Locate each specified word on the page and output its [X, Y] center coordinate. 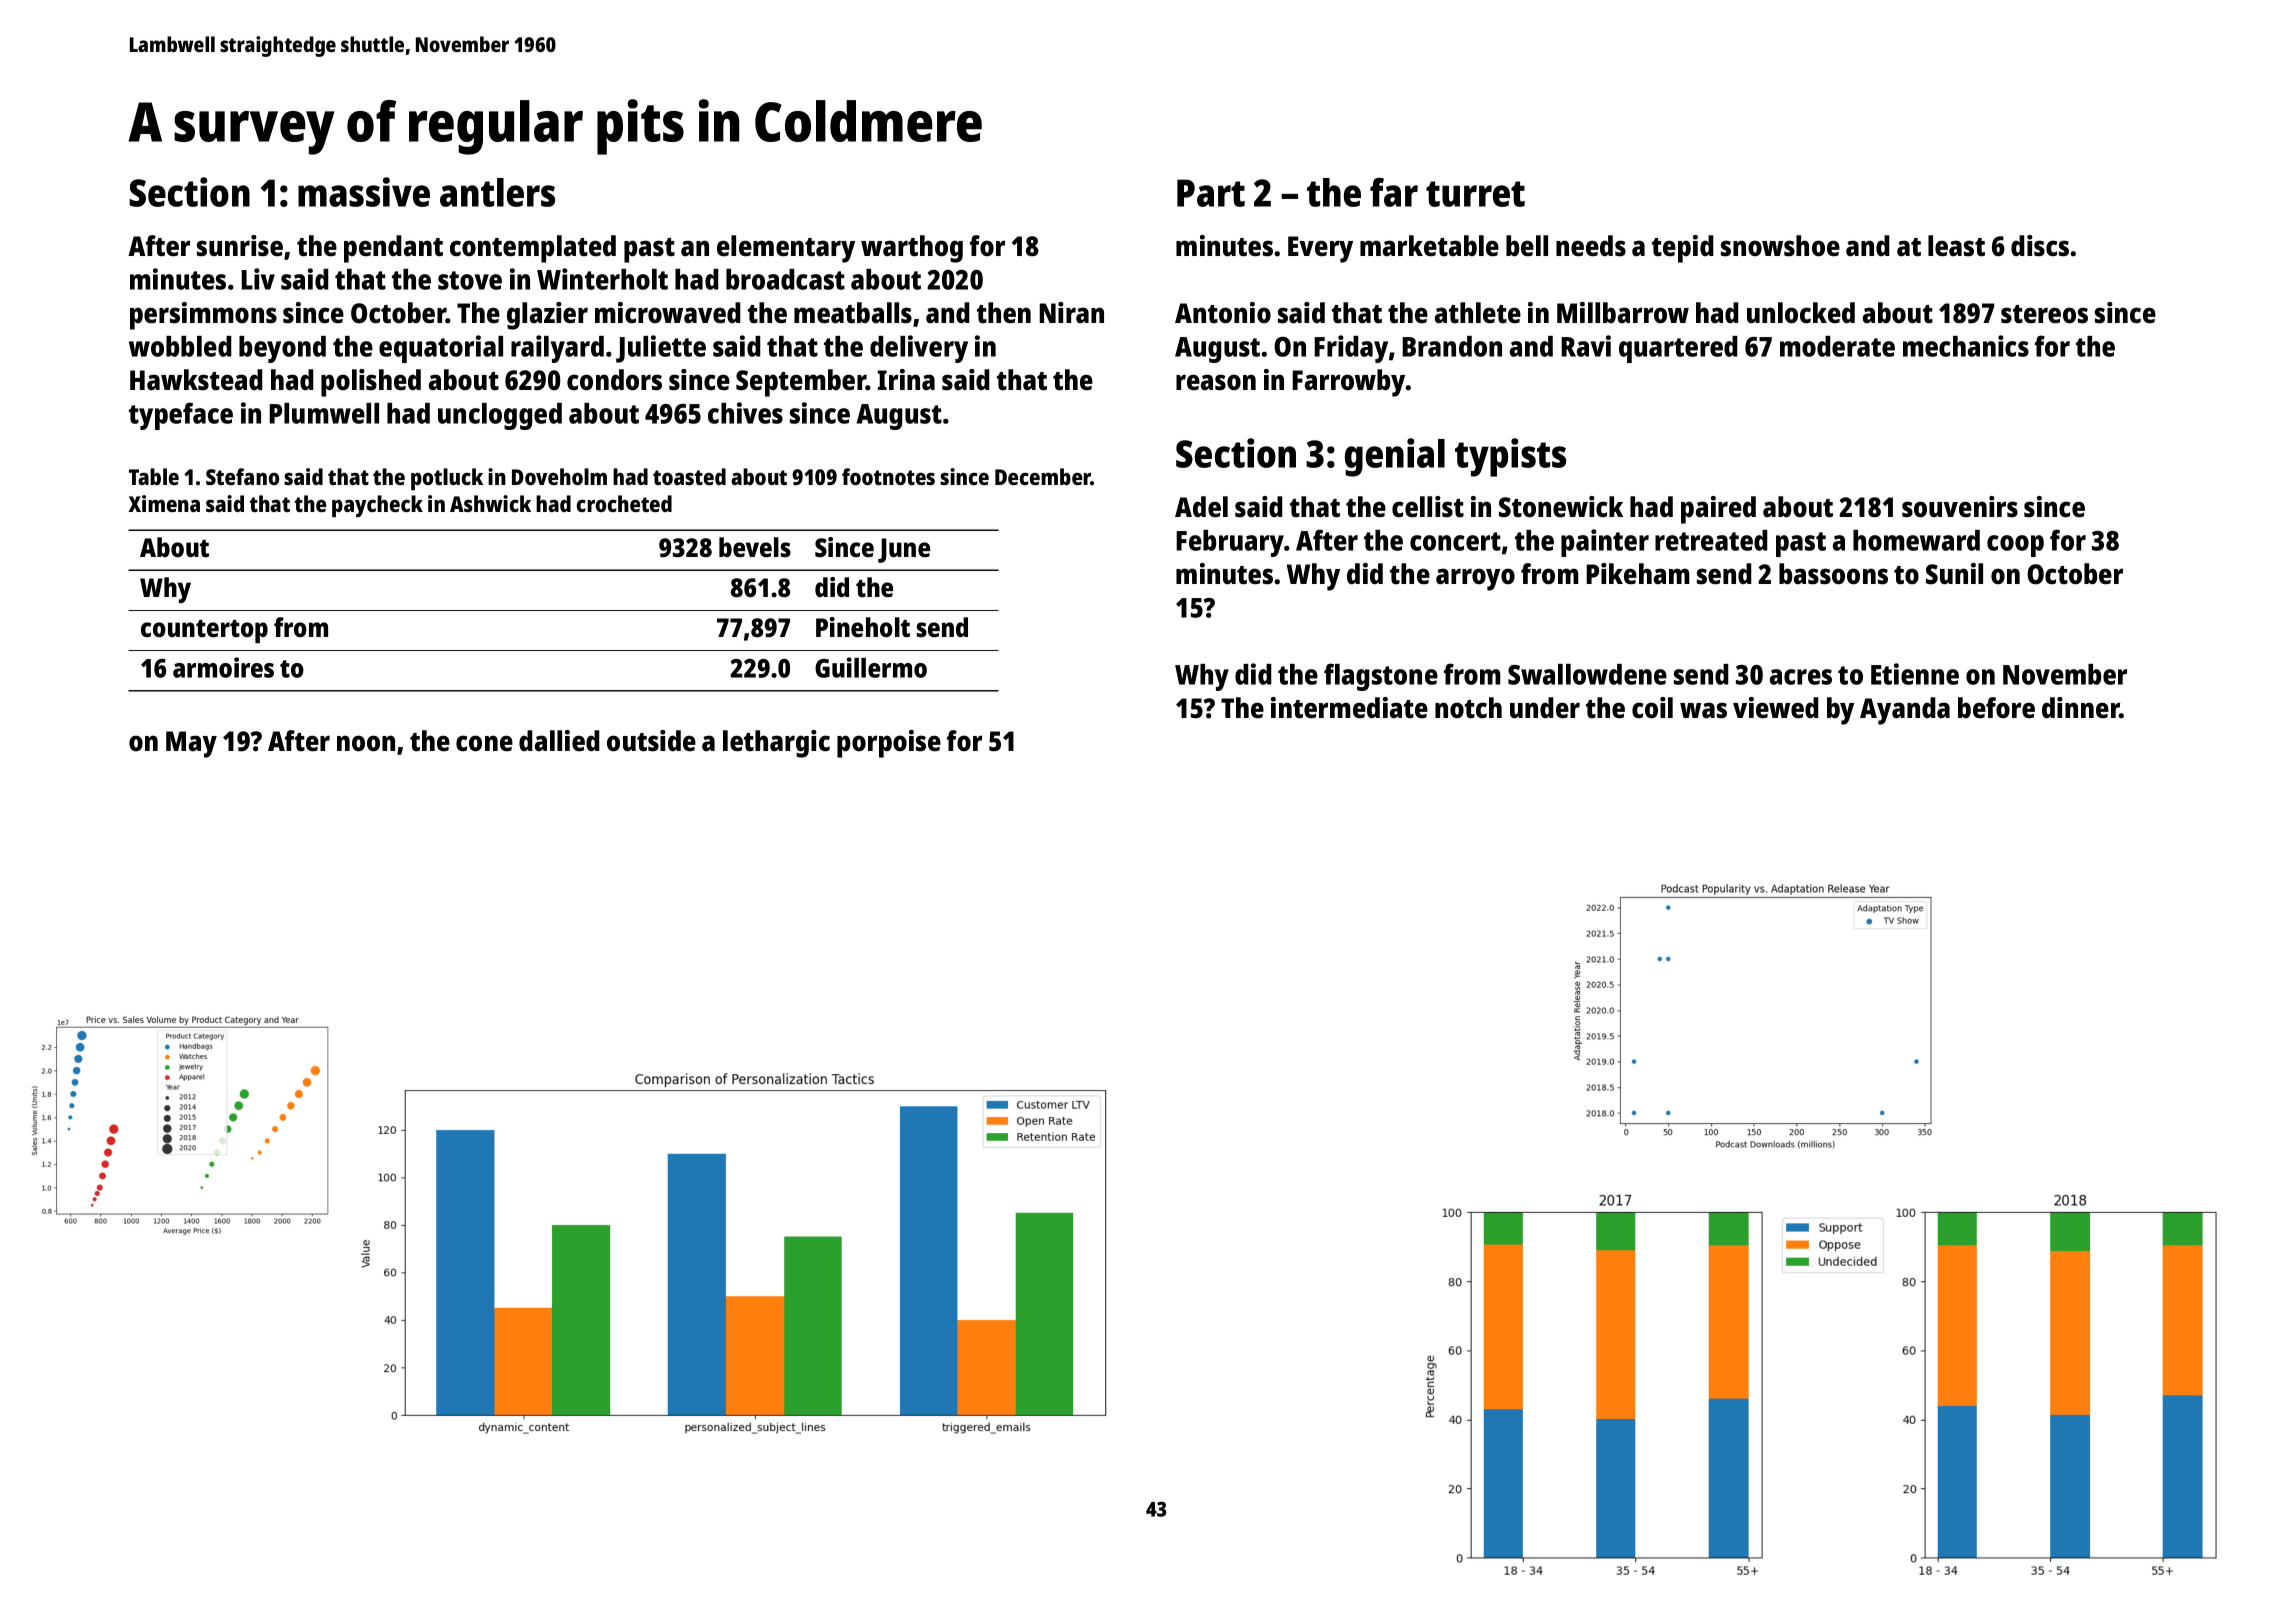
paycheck [377, 506]
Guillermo [871, 667]
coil [1652, 708]
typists [1510, 457]
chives [745, 413]
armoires [223, 667]
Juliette [661, 349]
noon [366, 743]
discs [2040, 246]
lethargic [776, 744]
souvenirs [1960, 507]
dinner [2080, 708]
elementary [786, 249]
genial [1395, 457]
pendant [393, 249]
